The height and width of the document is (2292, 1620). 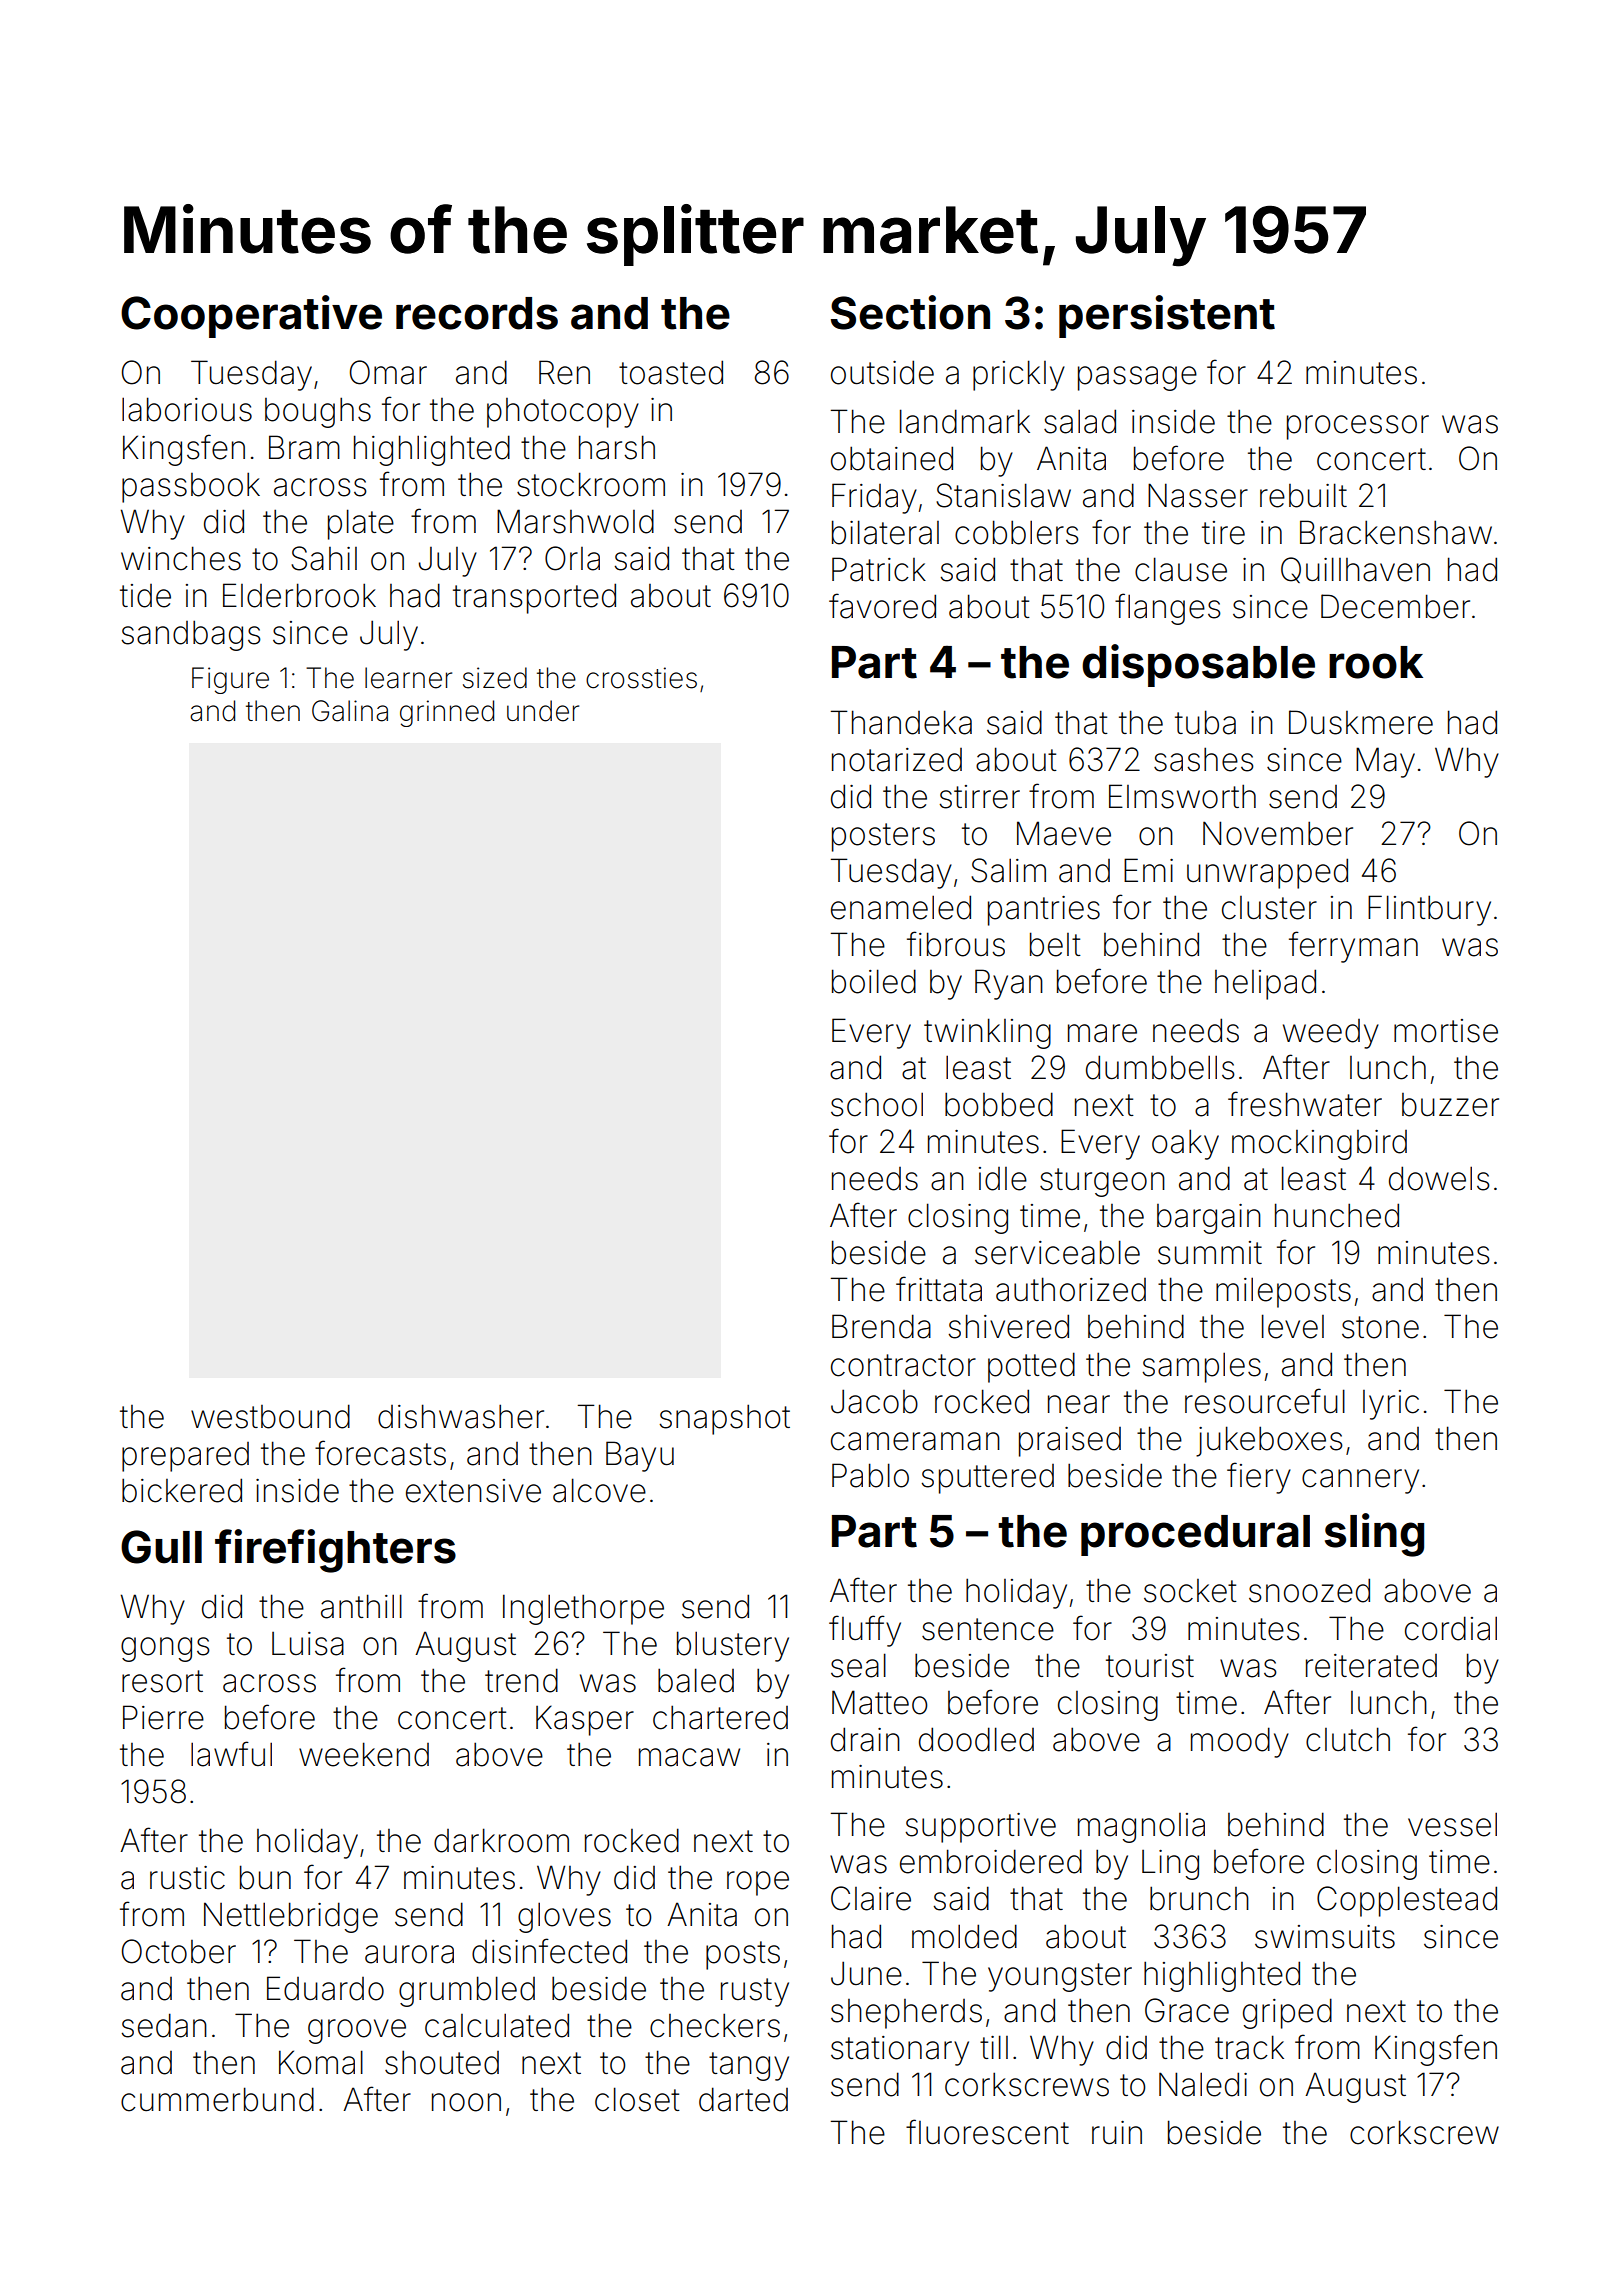 What do you see at coordinates (477, 313) in the document?
I see `records` at bounding box center [477, 313].
